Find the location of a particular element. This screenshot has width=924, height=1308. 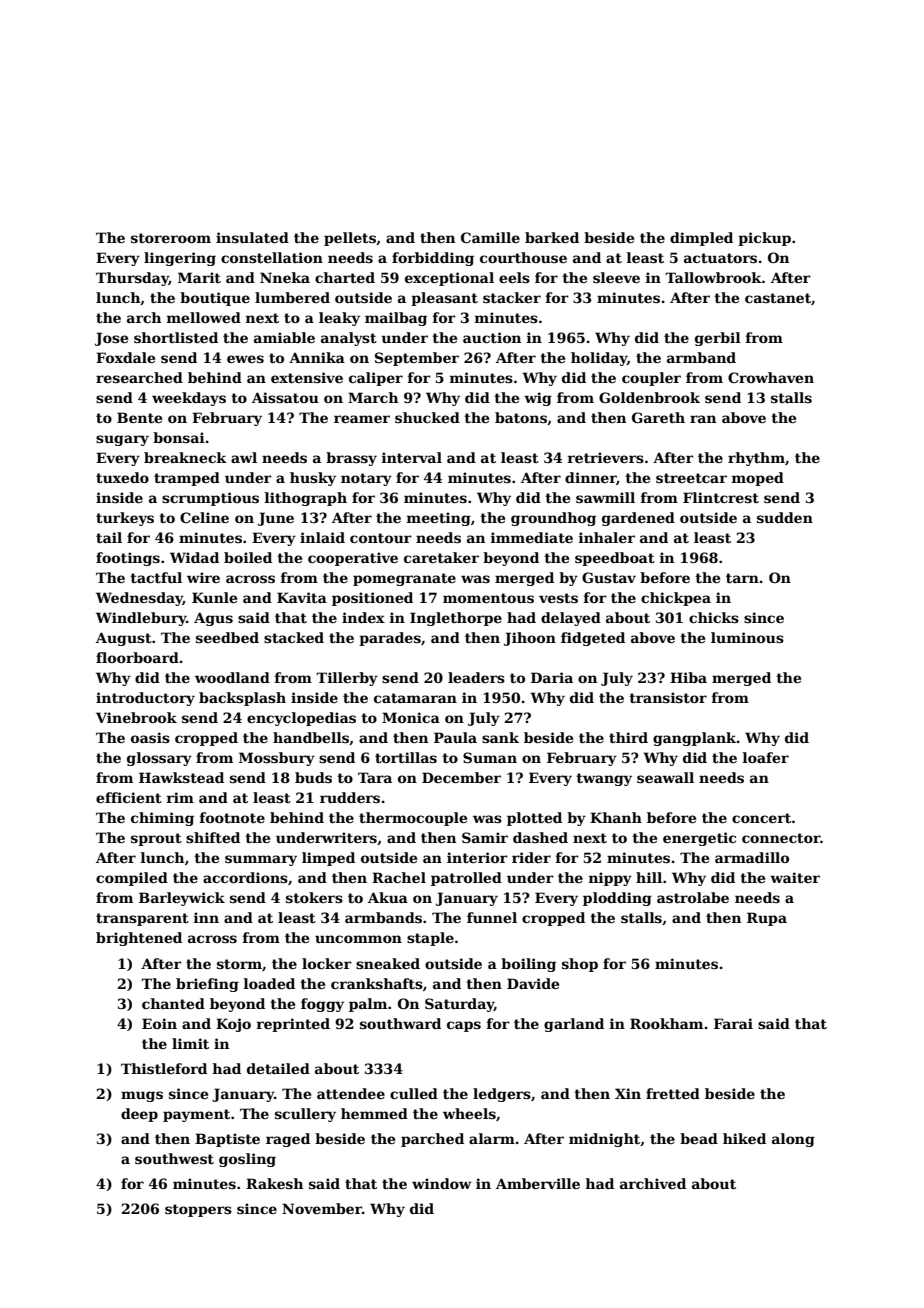

parades is located at coordinates (390, 639).
